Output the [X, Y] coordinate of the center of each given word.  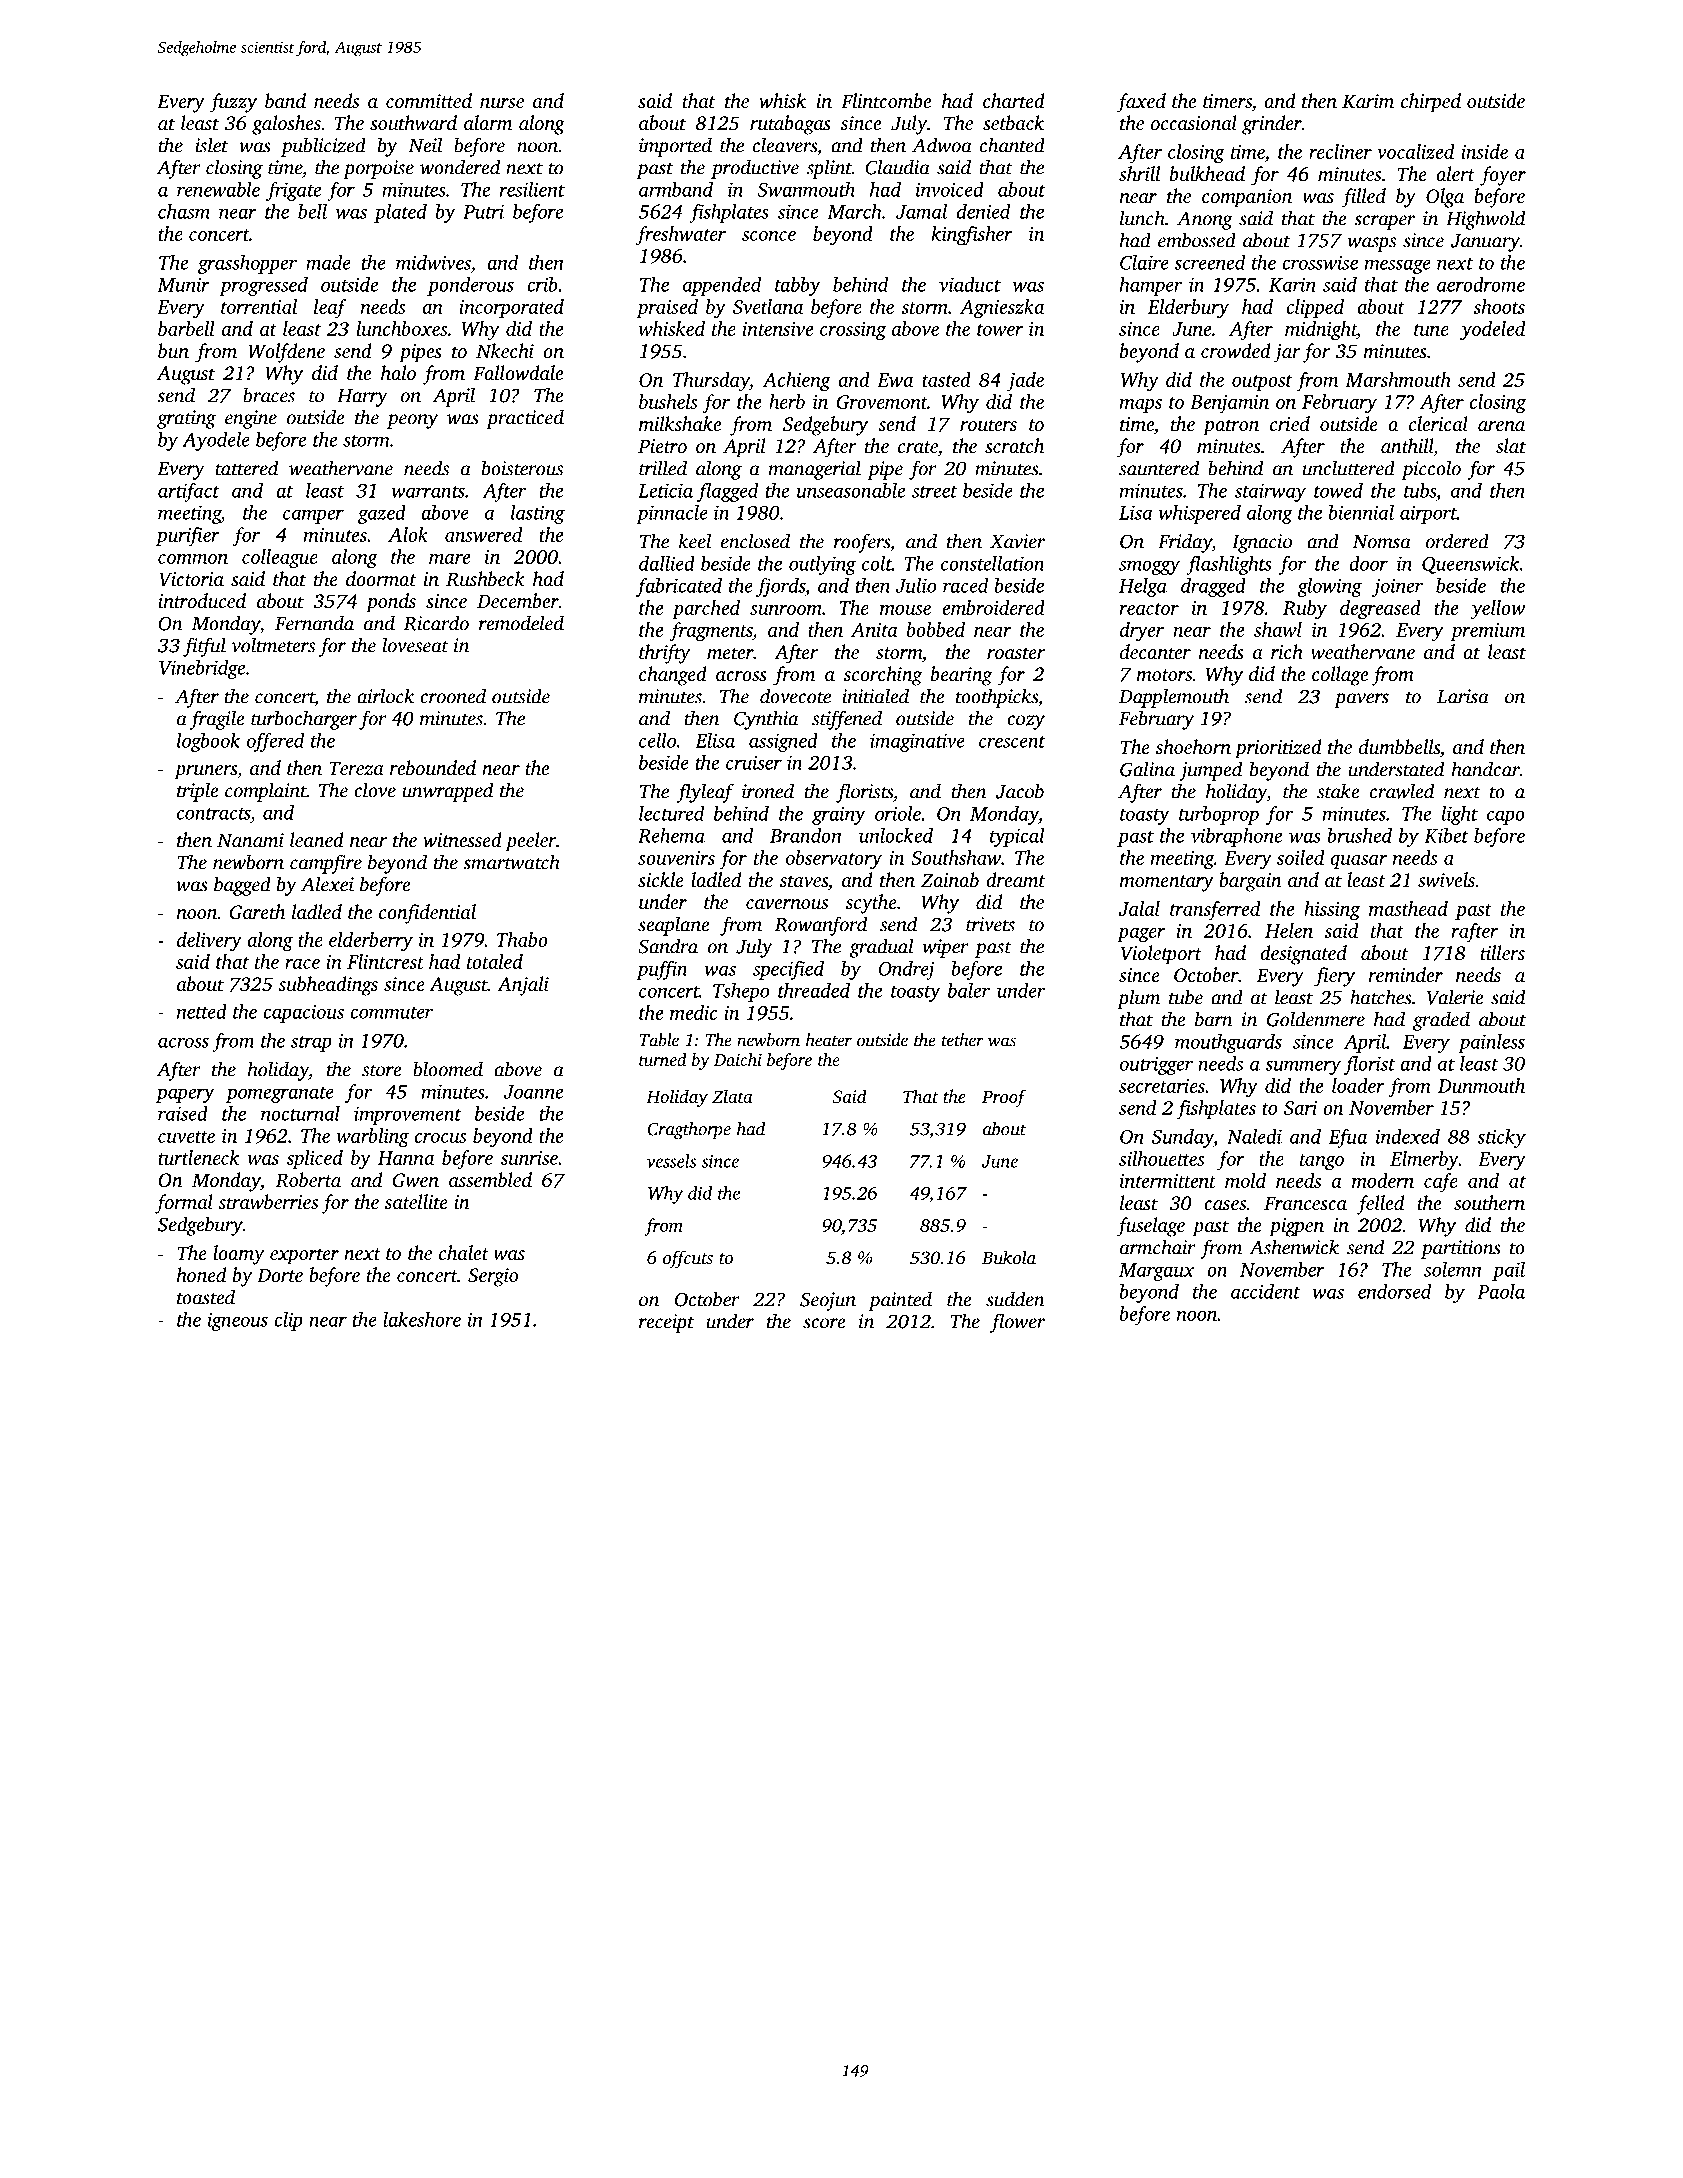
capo [1506, 817]
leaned [317, 839]
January [1485, 243]
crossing [853, 331]
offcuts [688, 1259]
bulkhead [1207, 173]
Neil [425, 145]
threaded [814, 990]
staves [804, 881]
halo [398, 372]
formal [184, 1204]
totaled [495, 961]
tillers [1502, 952]
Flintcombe [886, 100]
